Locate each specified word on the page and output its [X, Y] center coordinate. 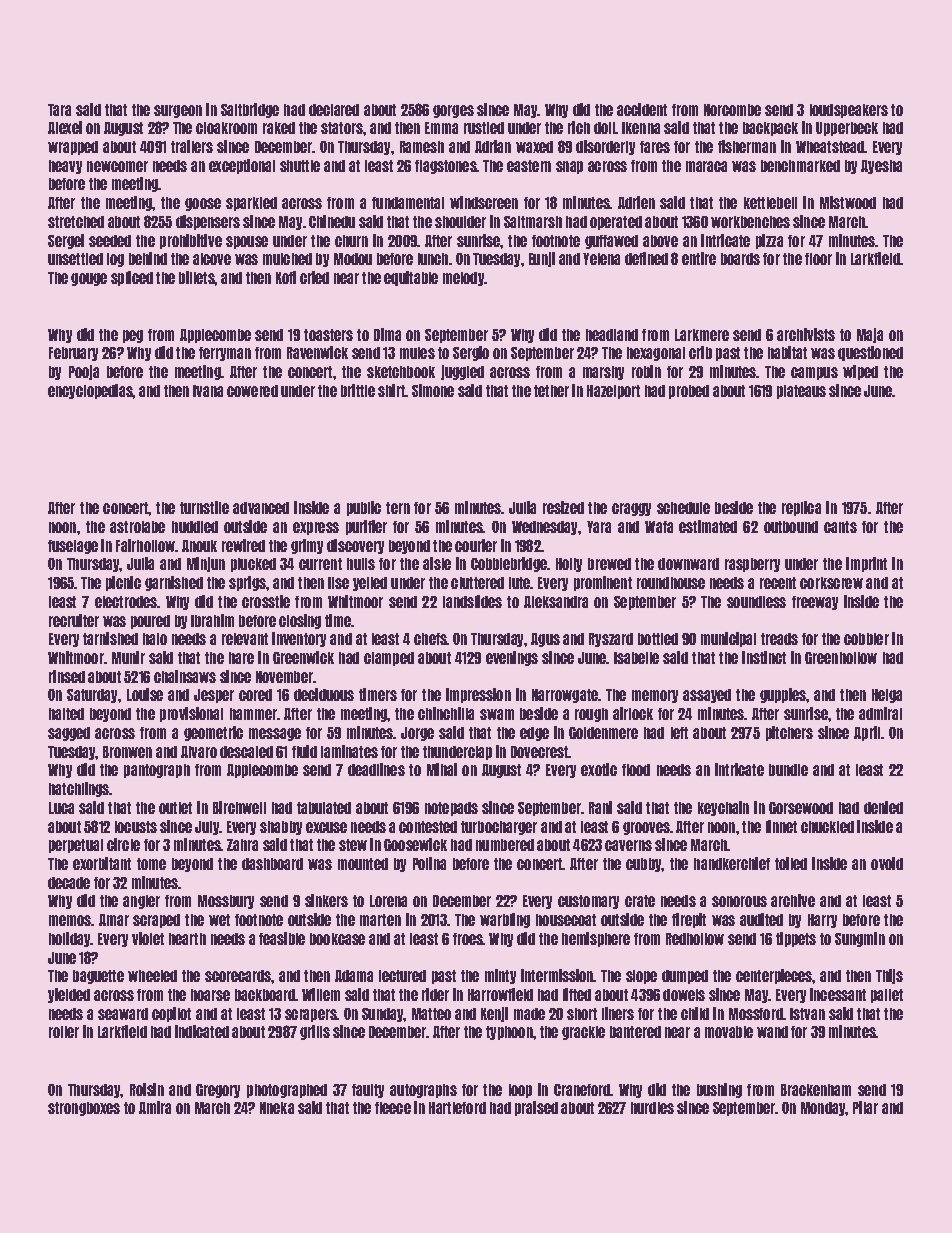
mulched [287, 259]
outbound [791, 527]
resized [563, 507]
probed [689, 392]
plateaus [801, 392]
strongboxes [84, 1109]
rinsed [67, 676]
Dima [387, 334]
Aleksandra [556, 602]
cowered [252, 391]
